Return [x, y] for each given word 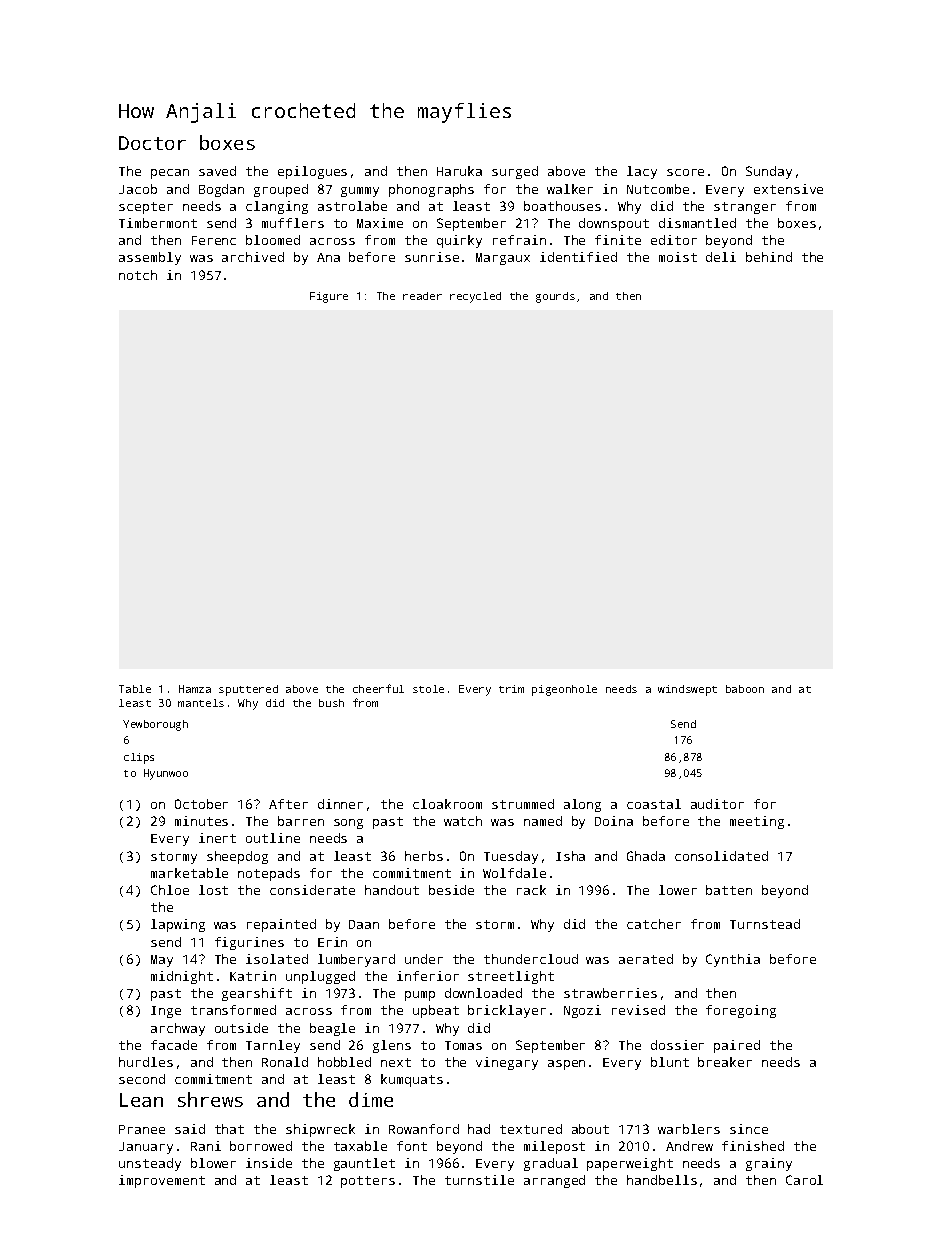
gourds [555, 297]
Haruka [459, 171]
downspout [614, 224]
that [229, 1129]
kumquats [412, 1080]
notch [138, 275]
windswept [687, 690]
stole [428, 689]
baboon [745, 689]
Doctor [152, 143]
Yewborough [155, 725]
